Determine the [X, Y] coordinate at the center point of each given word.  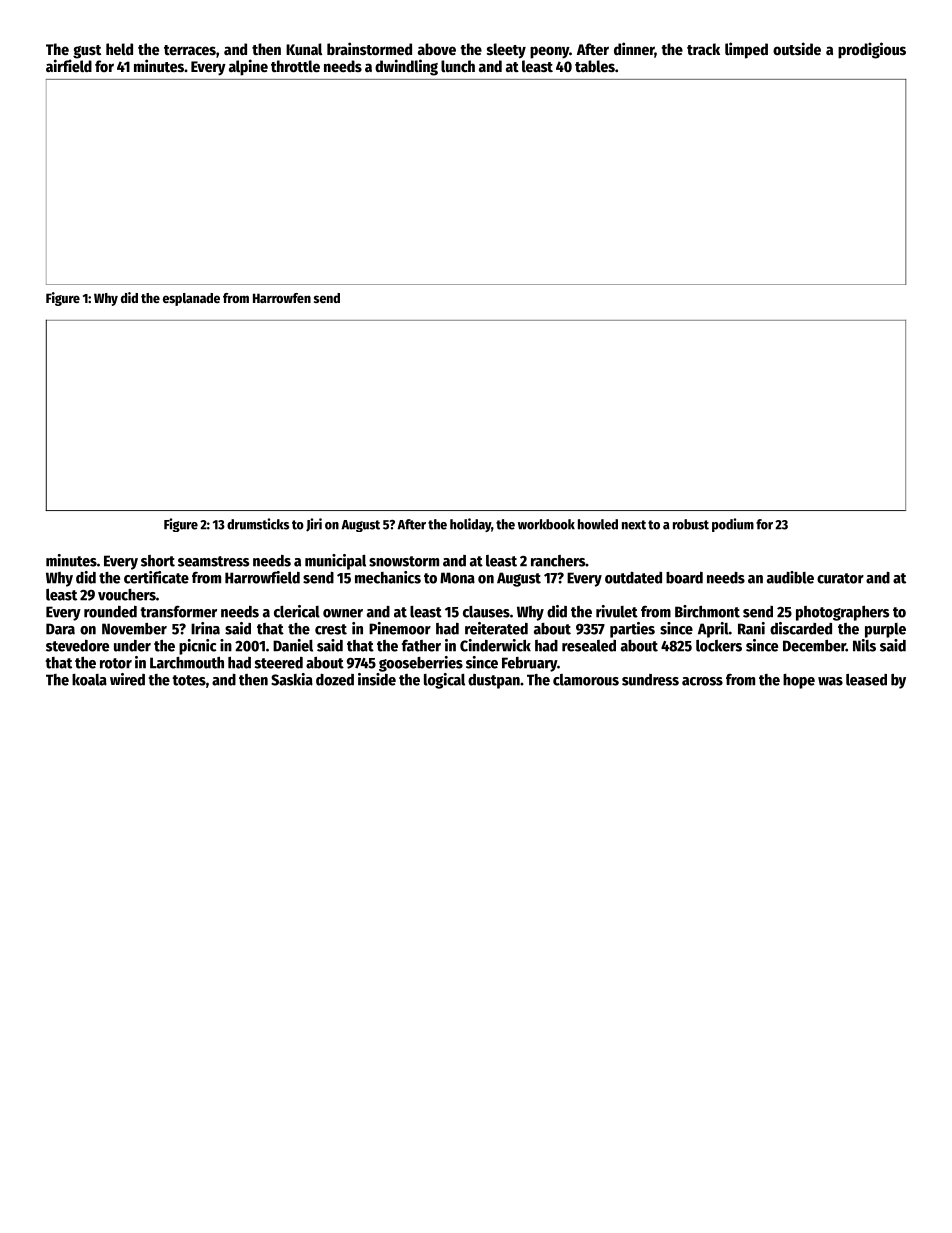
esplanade [191, 299]
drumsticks [258, 524]
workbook [546, 524]
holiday [470, 525]
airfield [69, 65]
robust [691, 524]
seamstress [213, 561]
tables [595, 66]
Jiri [314, 525]
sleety [506, 51]
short [158, 561]
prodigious [872, 50]
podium [733, 525]
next [634, 525]
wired [127, 679]
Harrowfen [282, 298]
